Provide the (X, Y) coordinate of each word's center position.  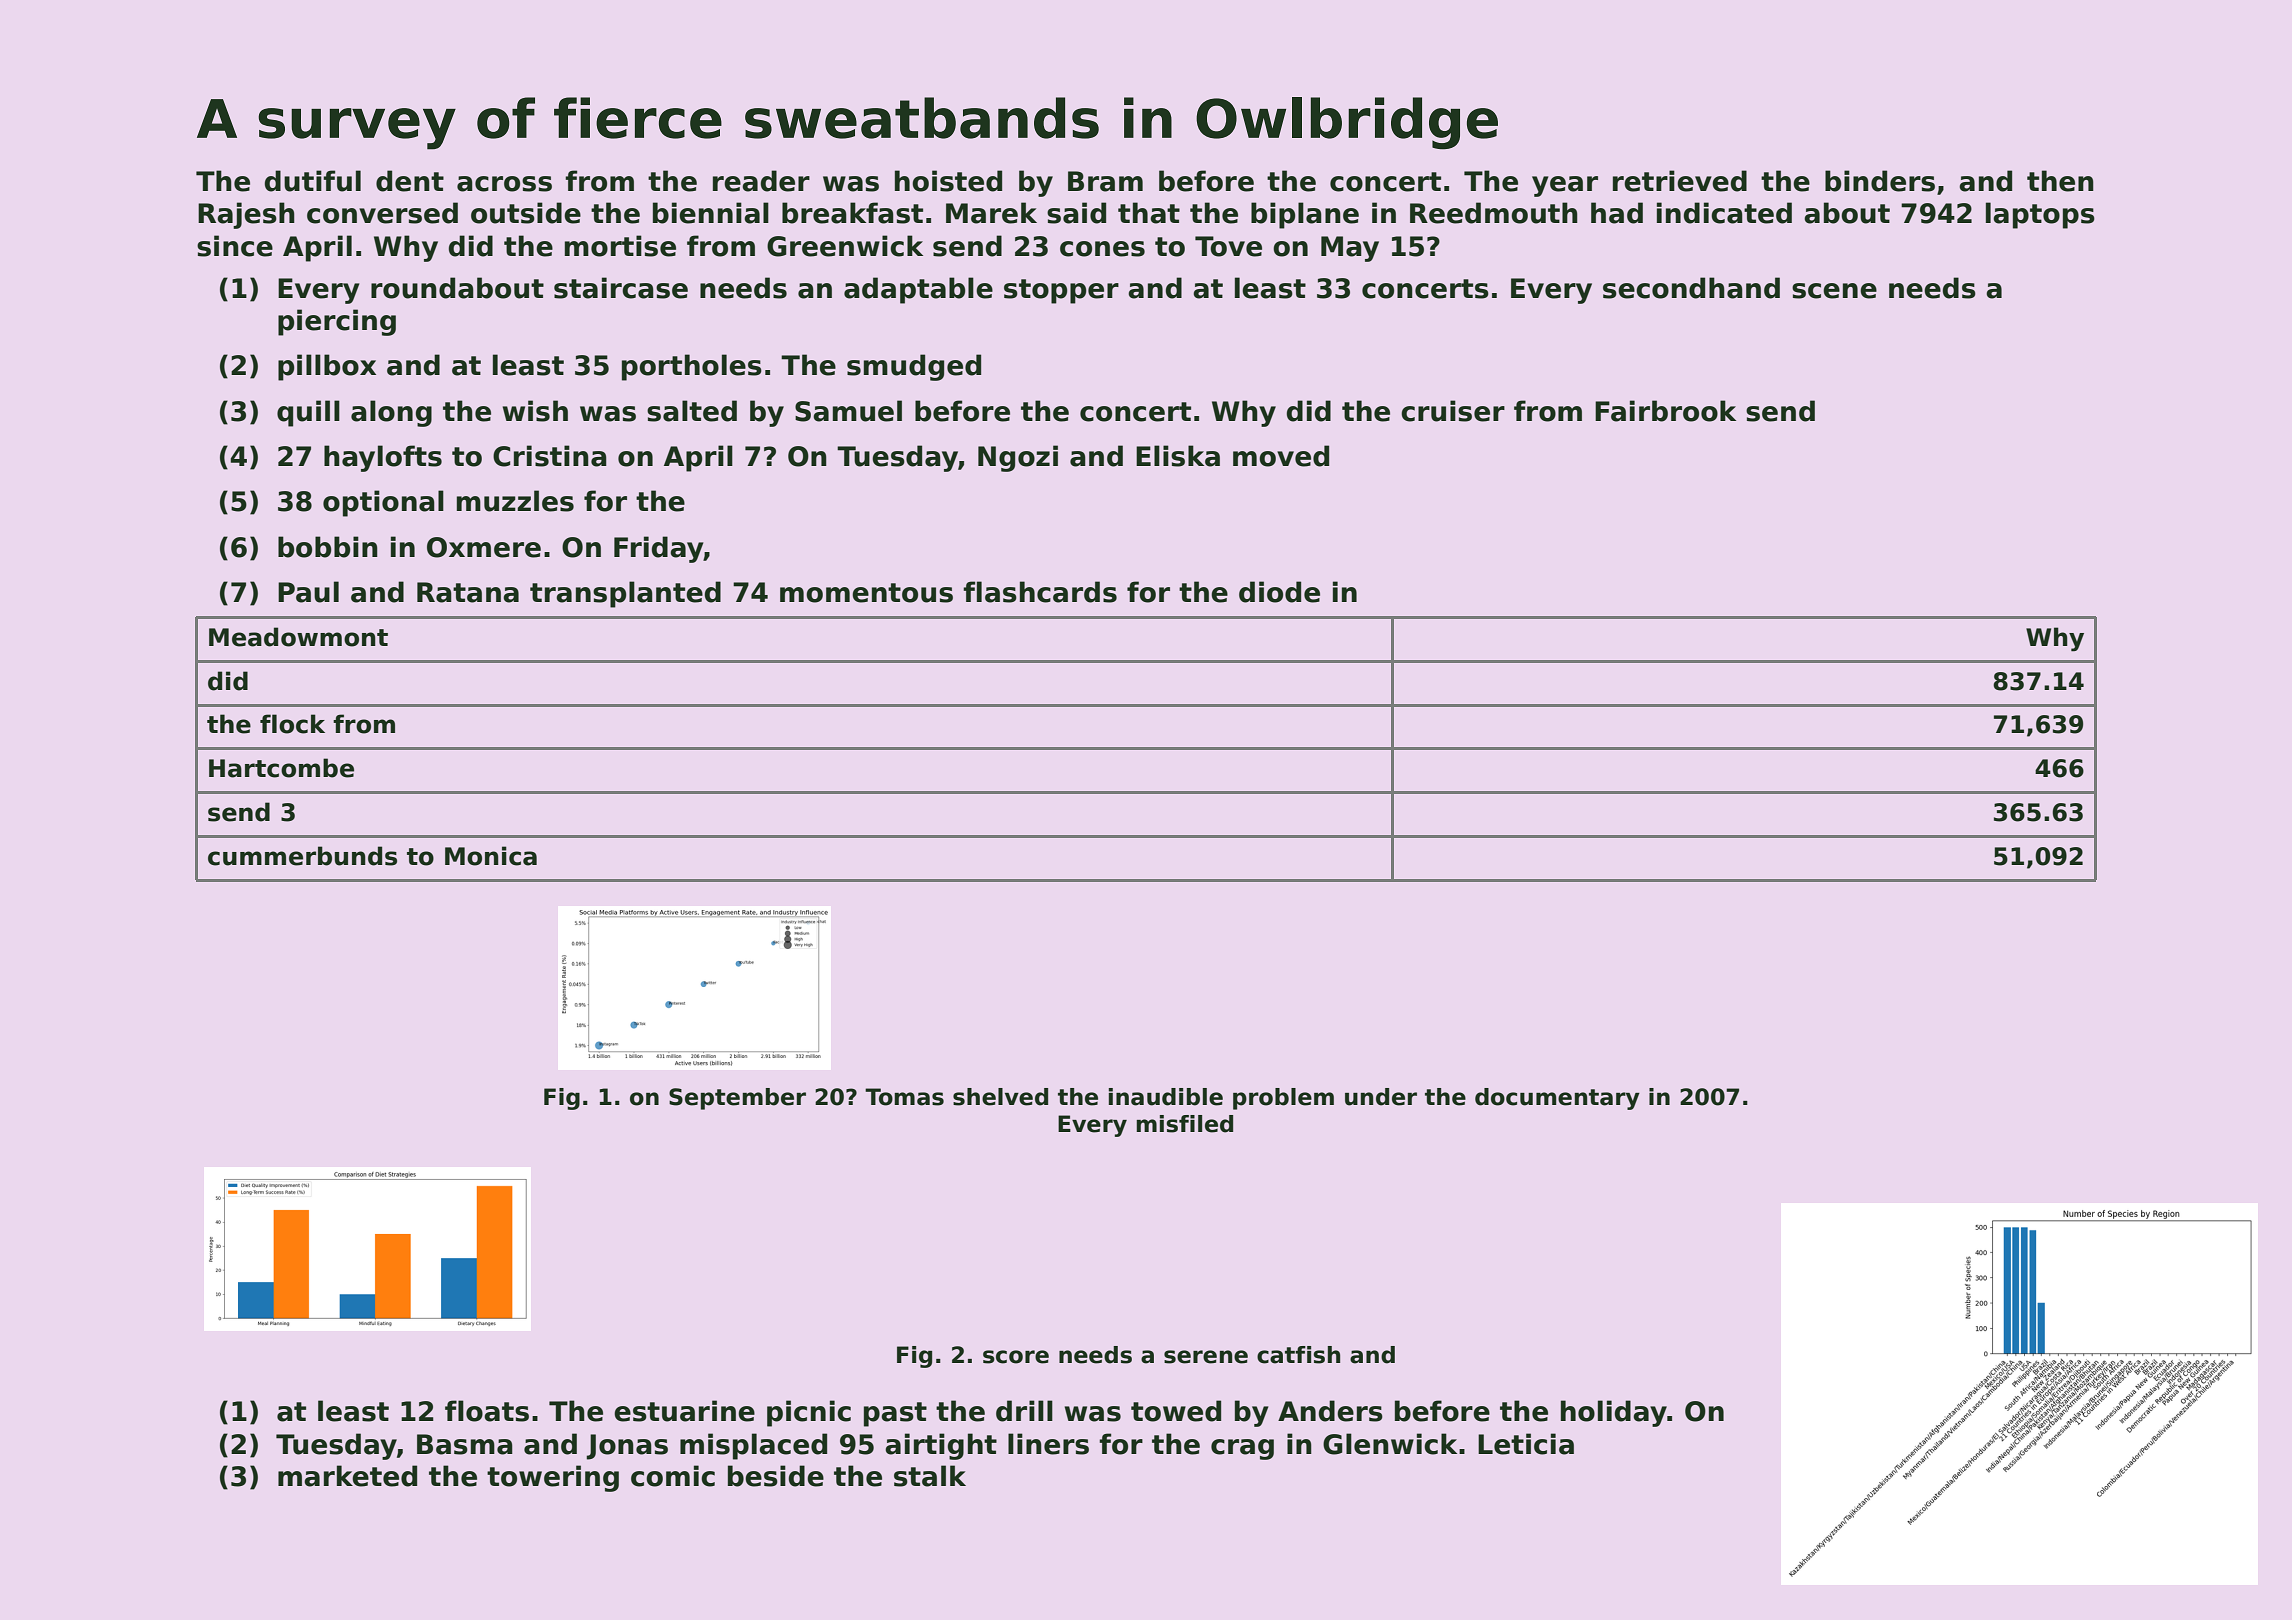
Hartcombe (281, 768)
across (504, 184)
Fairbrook (1665, 411)
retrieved (1680, 181)
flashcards (1040, 592)
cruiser (1453, 411)
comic (673, 1476)
